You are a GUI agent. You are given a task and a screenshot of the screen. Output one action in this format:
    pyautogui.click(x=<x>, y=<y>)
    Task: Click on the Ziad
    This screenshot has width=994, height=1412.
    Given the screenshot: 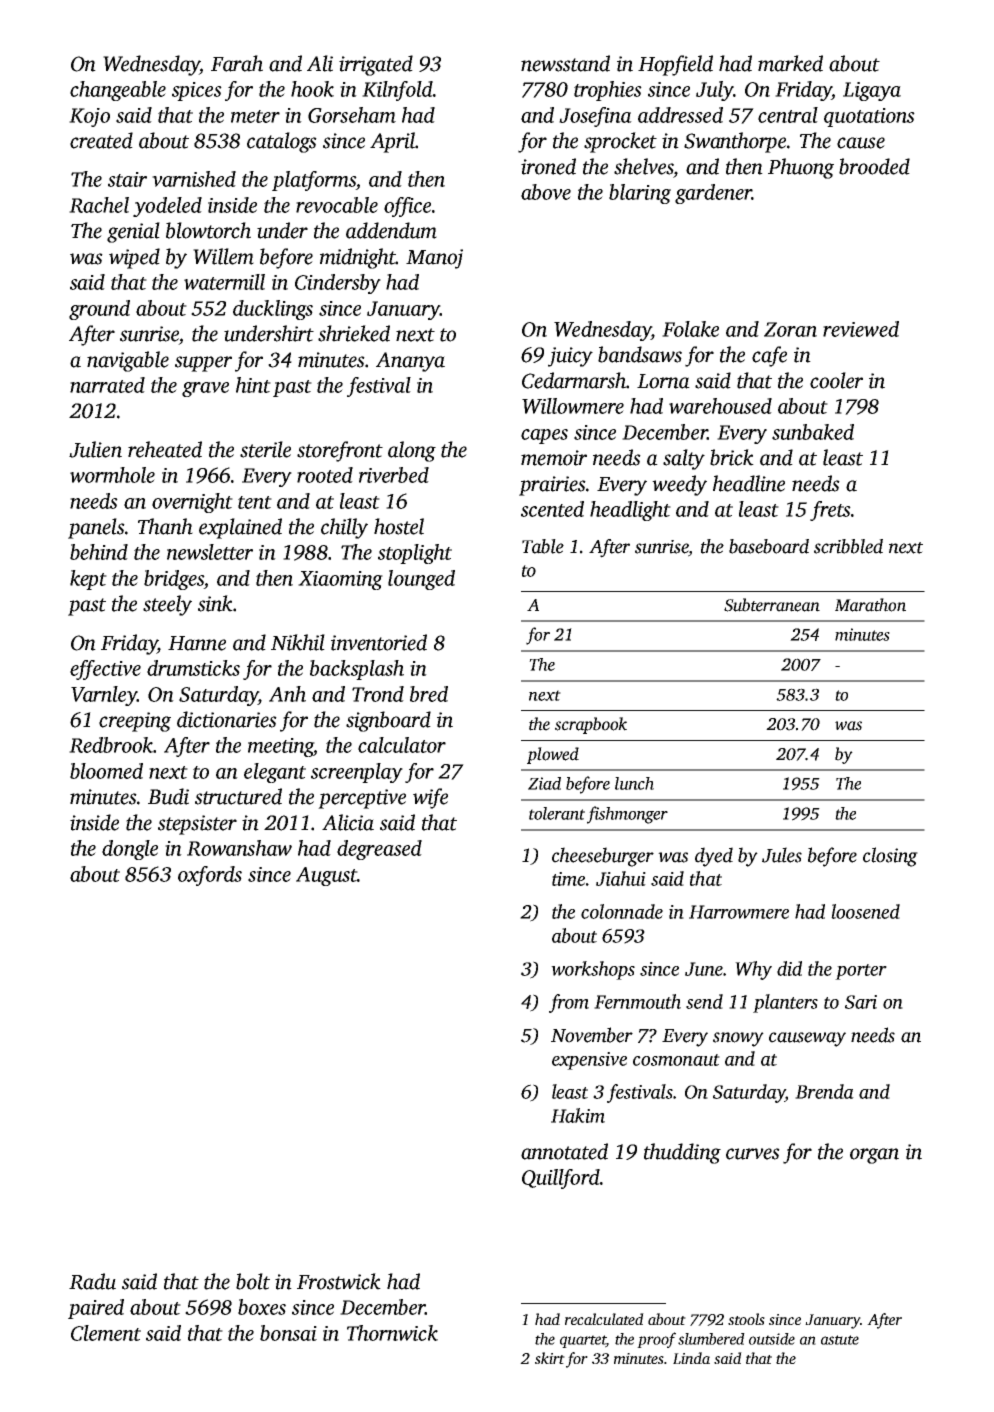 What is the action you would take?
    pyautogui.click(x=544, y=783)
